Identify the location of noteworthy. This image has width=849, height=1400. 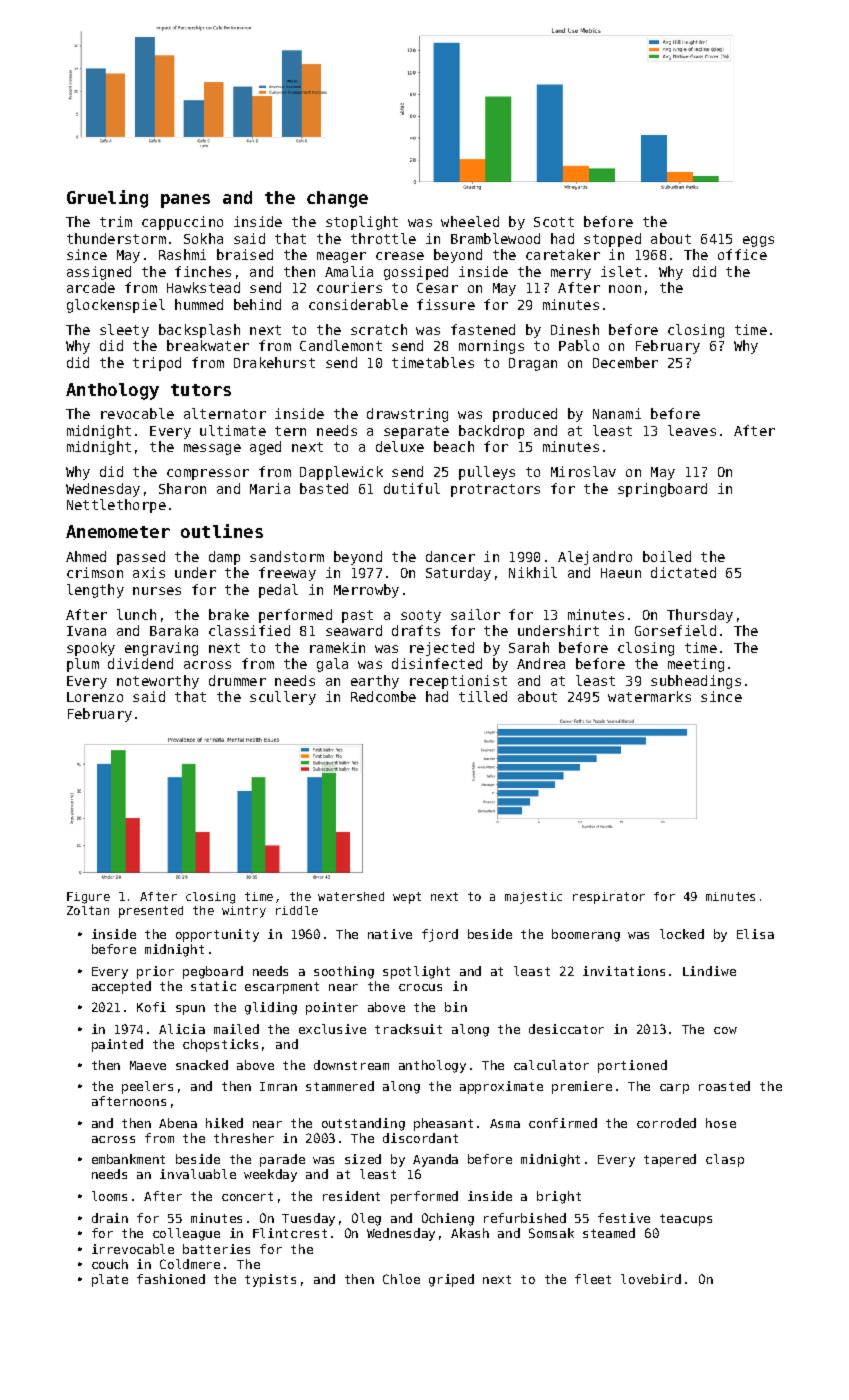
(158, 682).
